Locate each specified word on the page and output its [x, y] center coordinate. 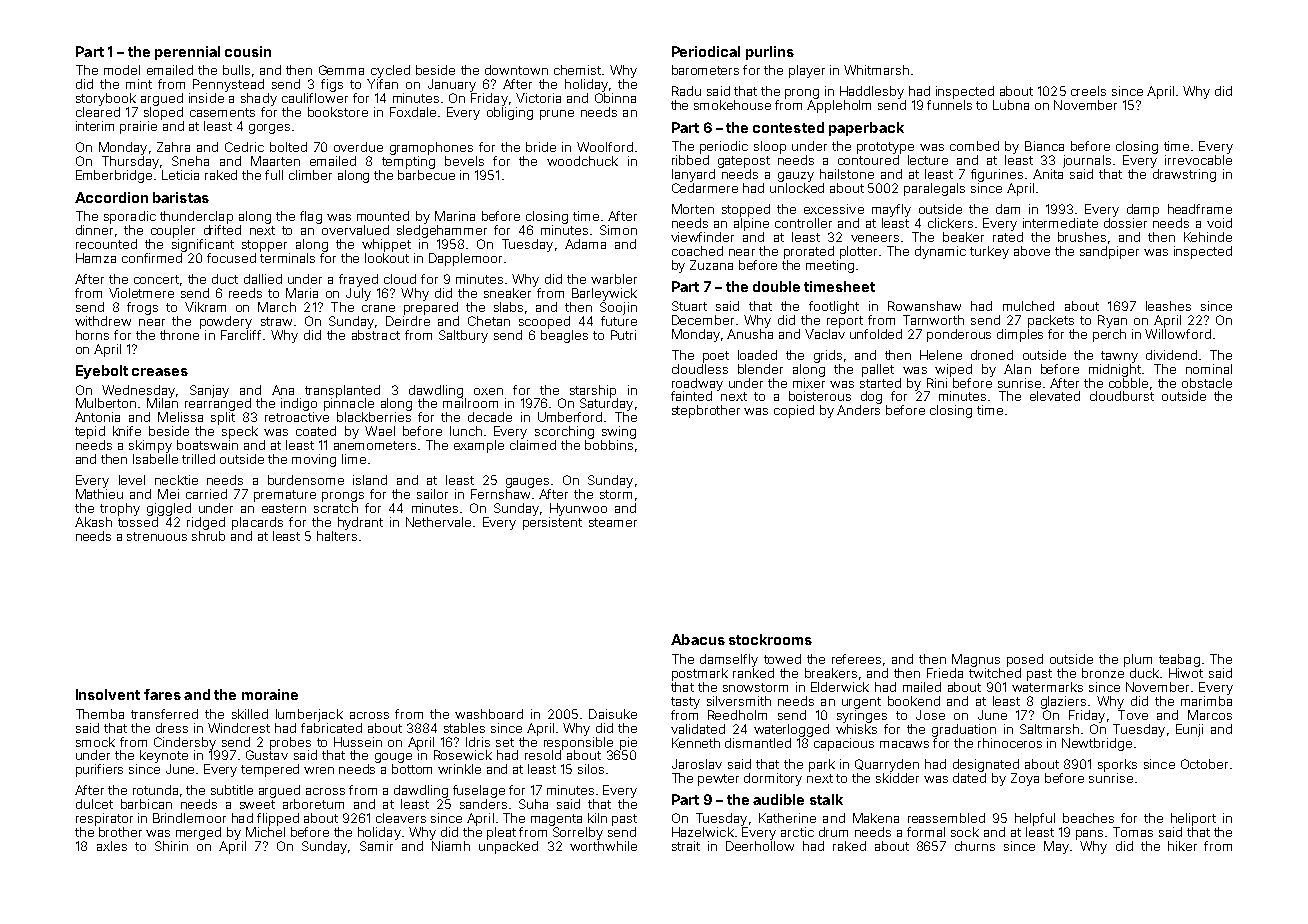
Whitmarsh [876, 70]
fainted [691, 396]
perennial [187, 53]
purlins [770, 53]
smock [95, 742]
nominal [1209, 369]
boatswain [207, 445]
